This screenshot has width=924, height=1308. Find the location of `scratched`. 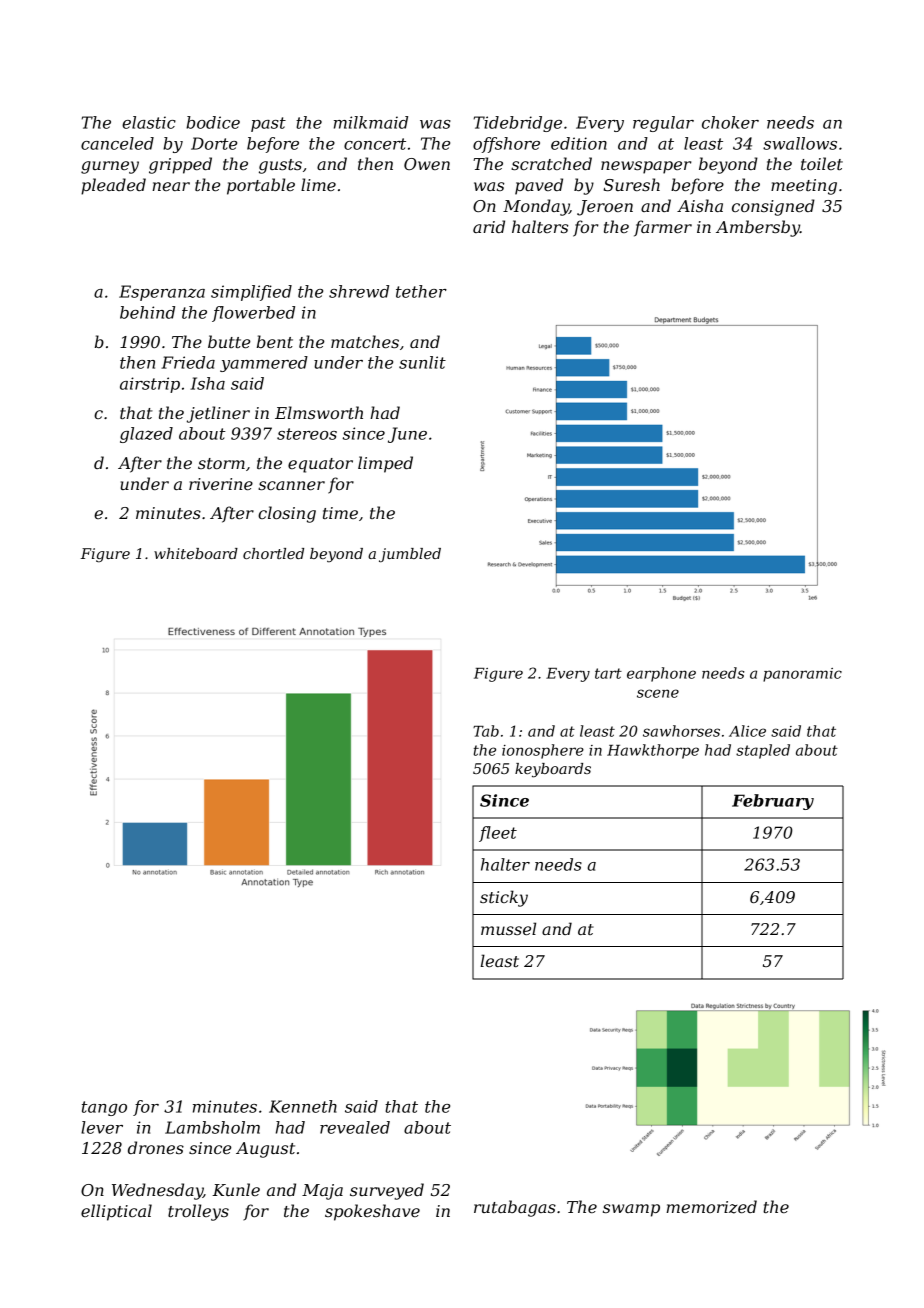

scratched is located at coordinates (551, 163).
